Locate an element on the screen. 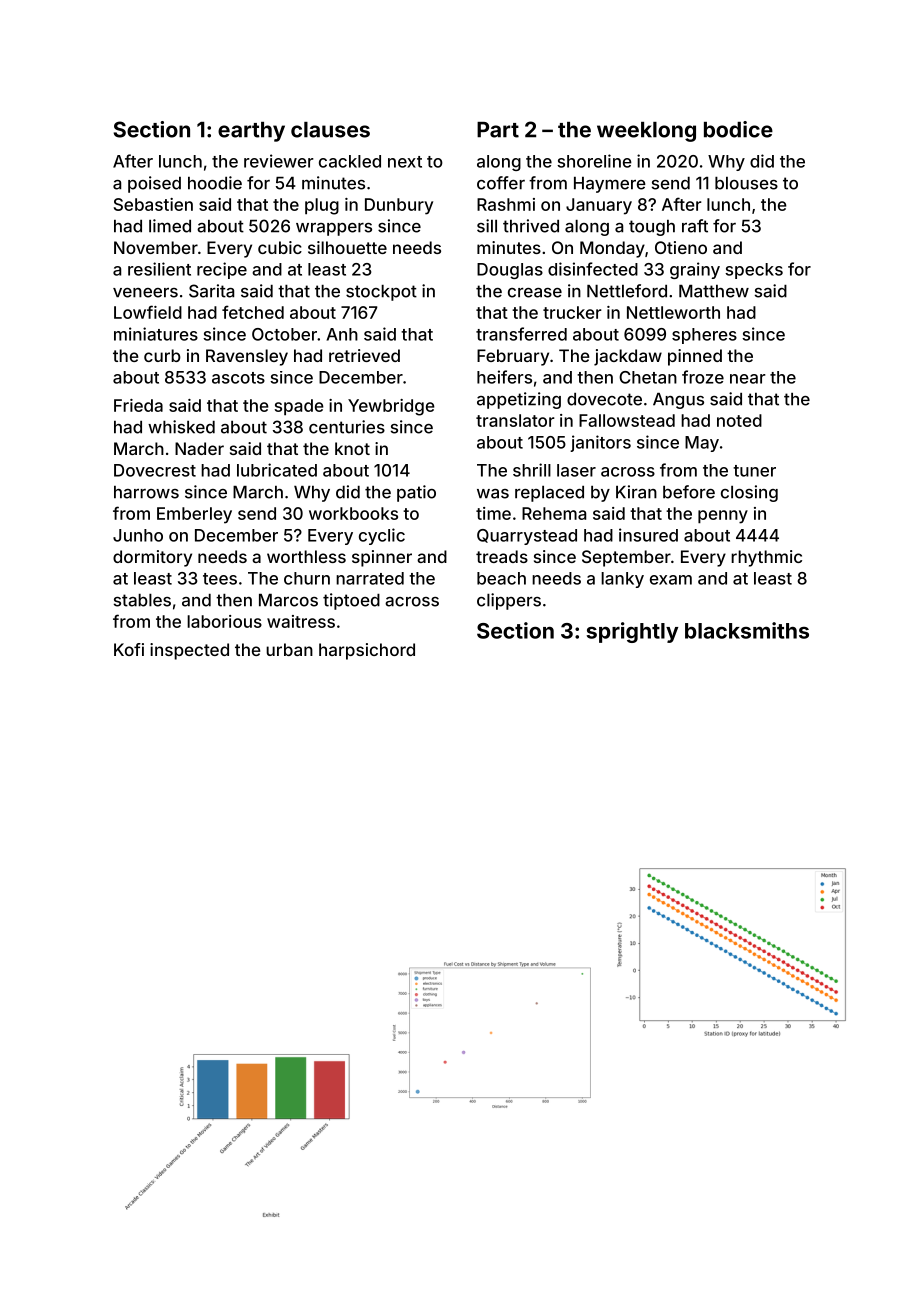  spinner is located at coordinates (382, 558).
